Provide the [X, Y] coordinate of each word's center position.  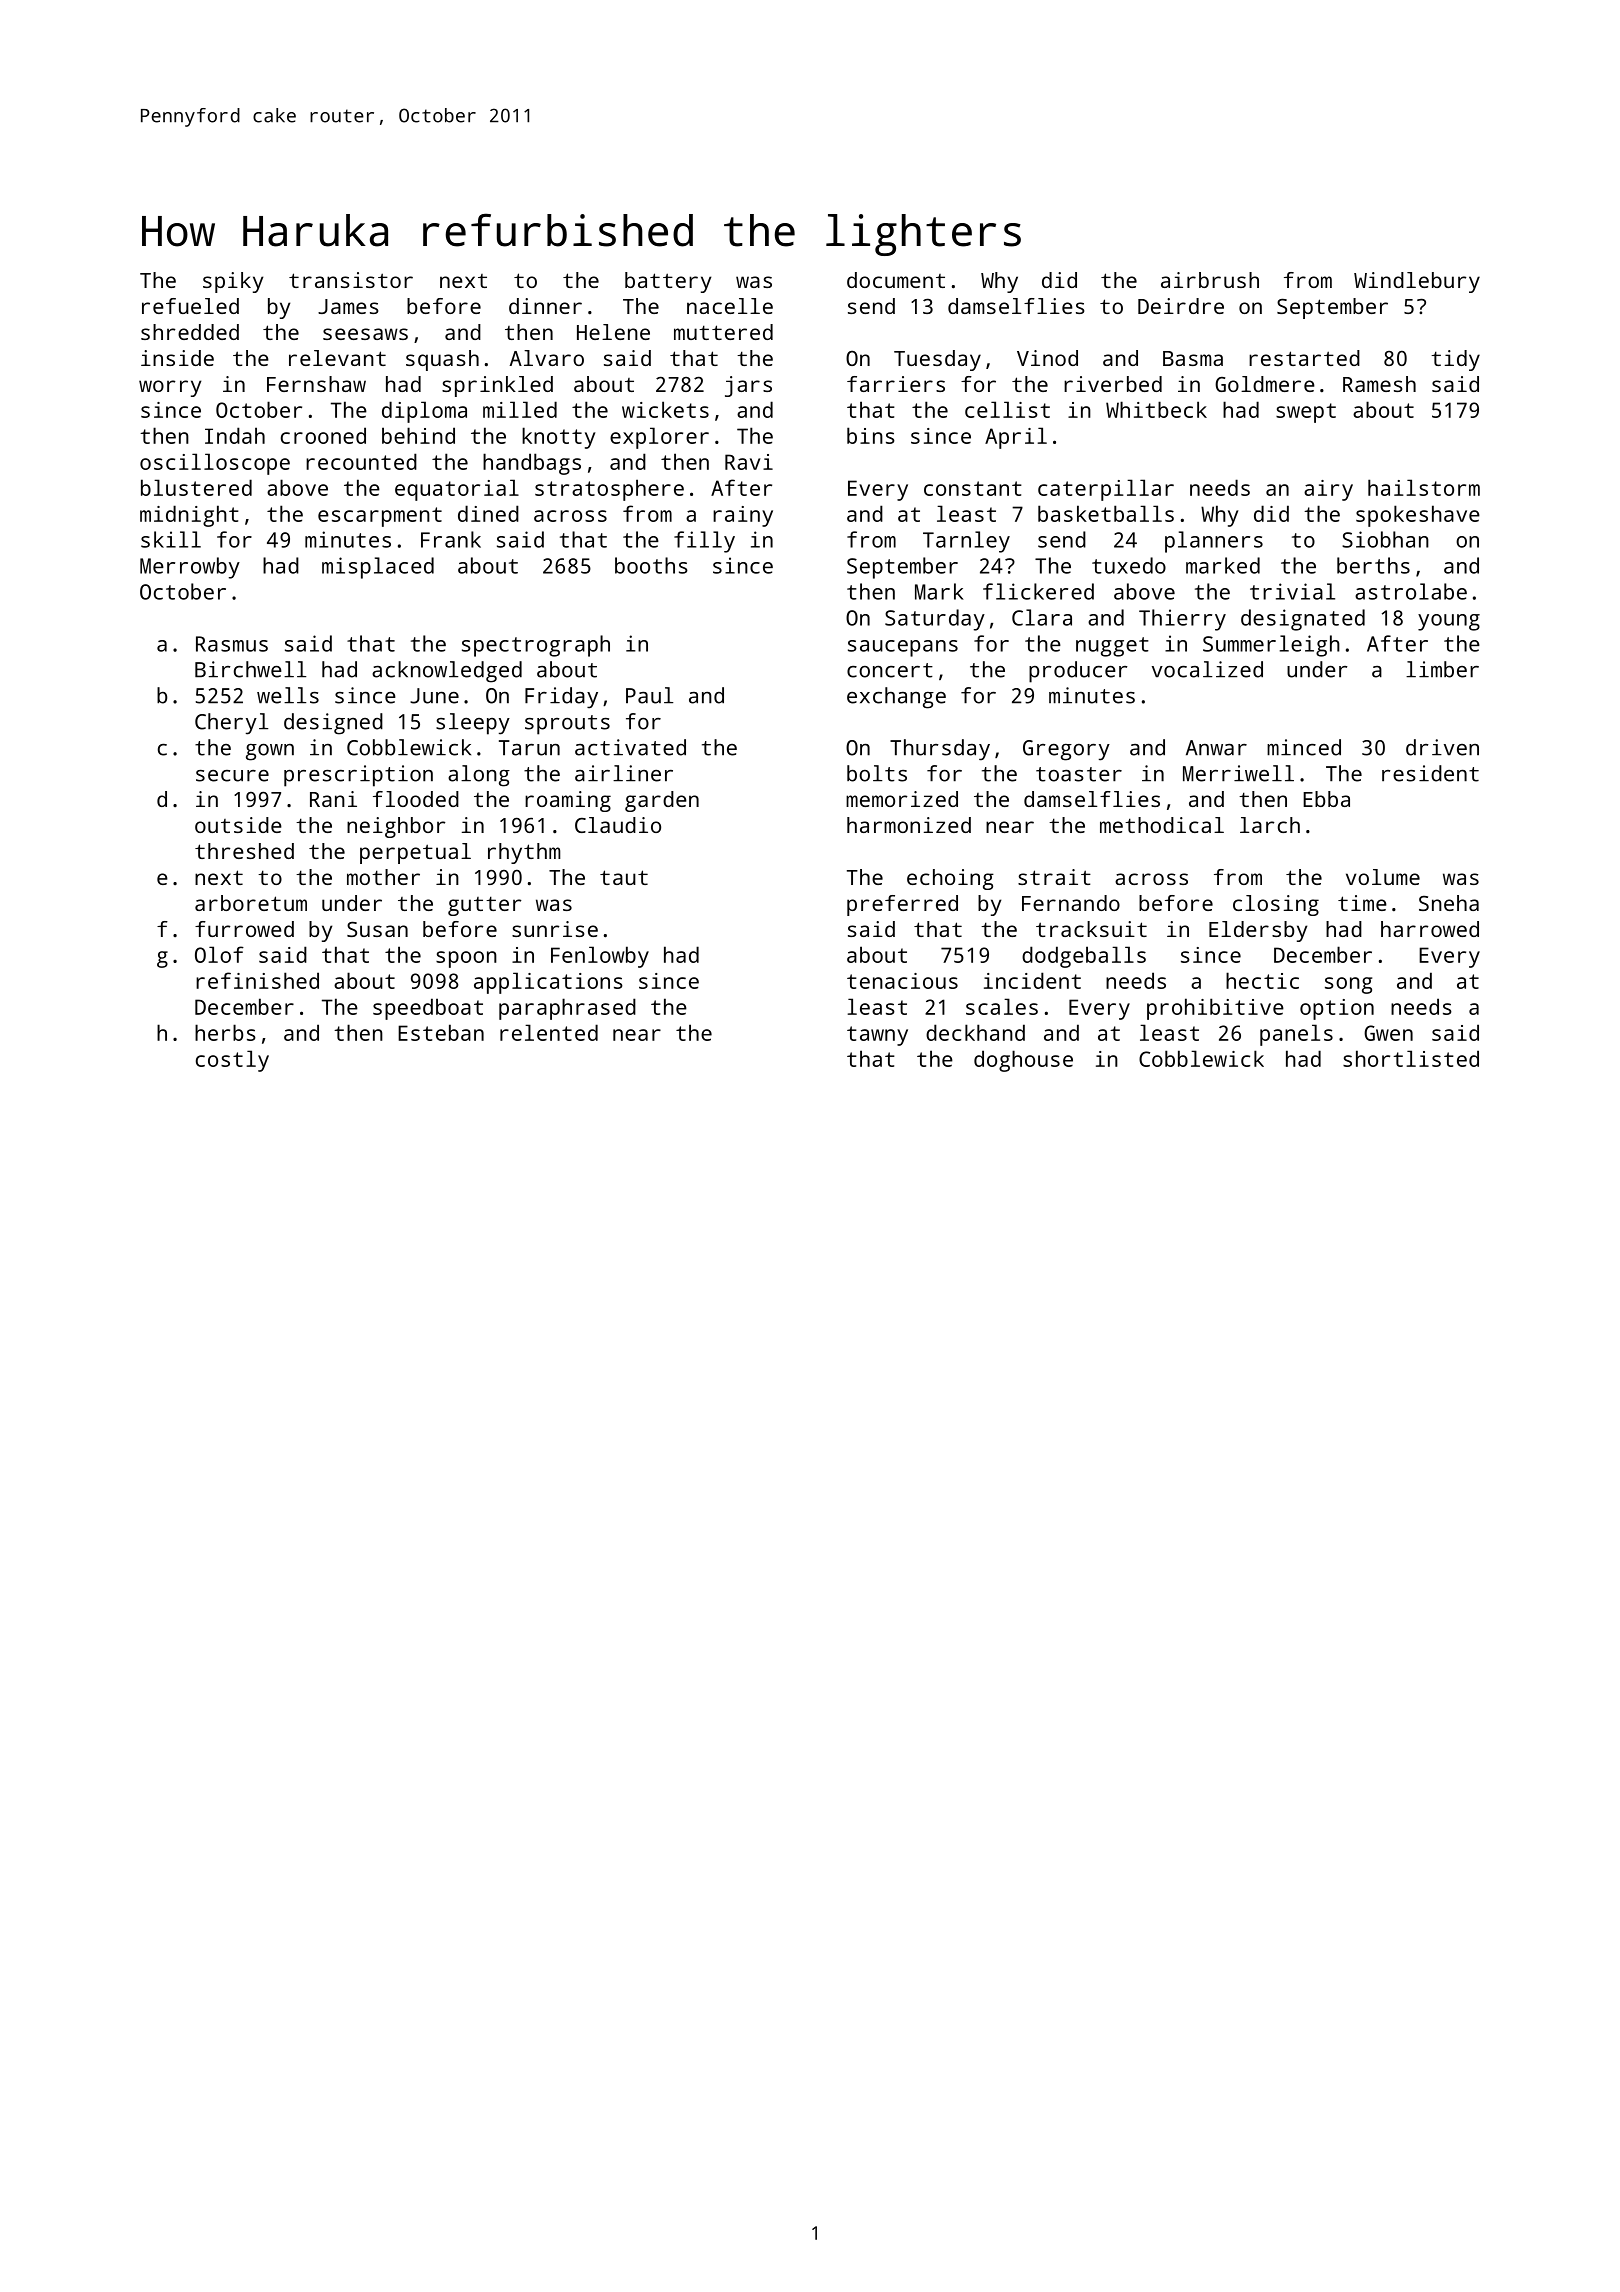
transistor [351, 280]
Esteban [441, 1032]
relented [549, 1032]
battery [668, 282]
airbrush [1210, 280]
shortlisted [1411, 1058]
